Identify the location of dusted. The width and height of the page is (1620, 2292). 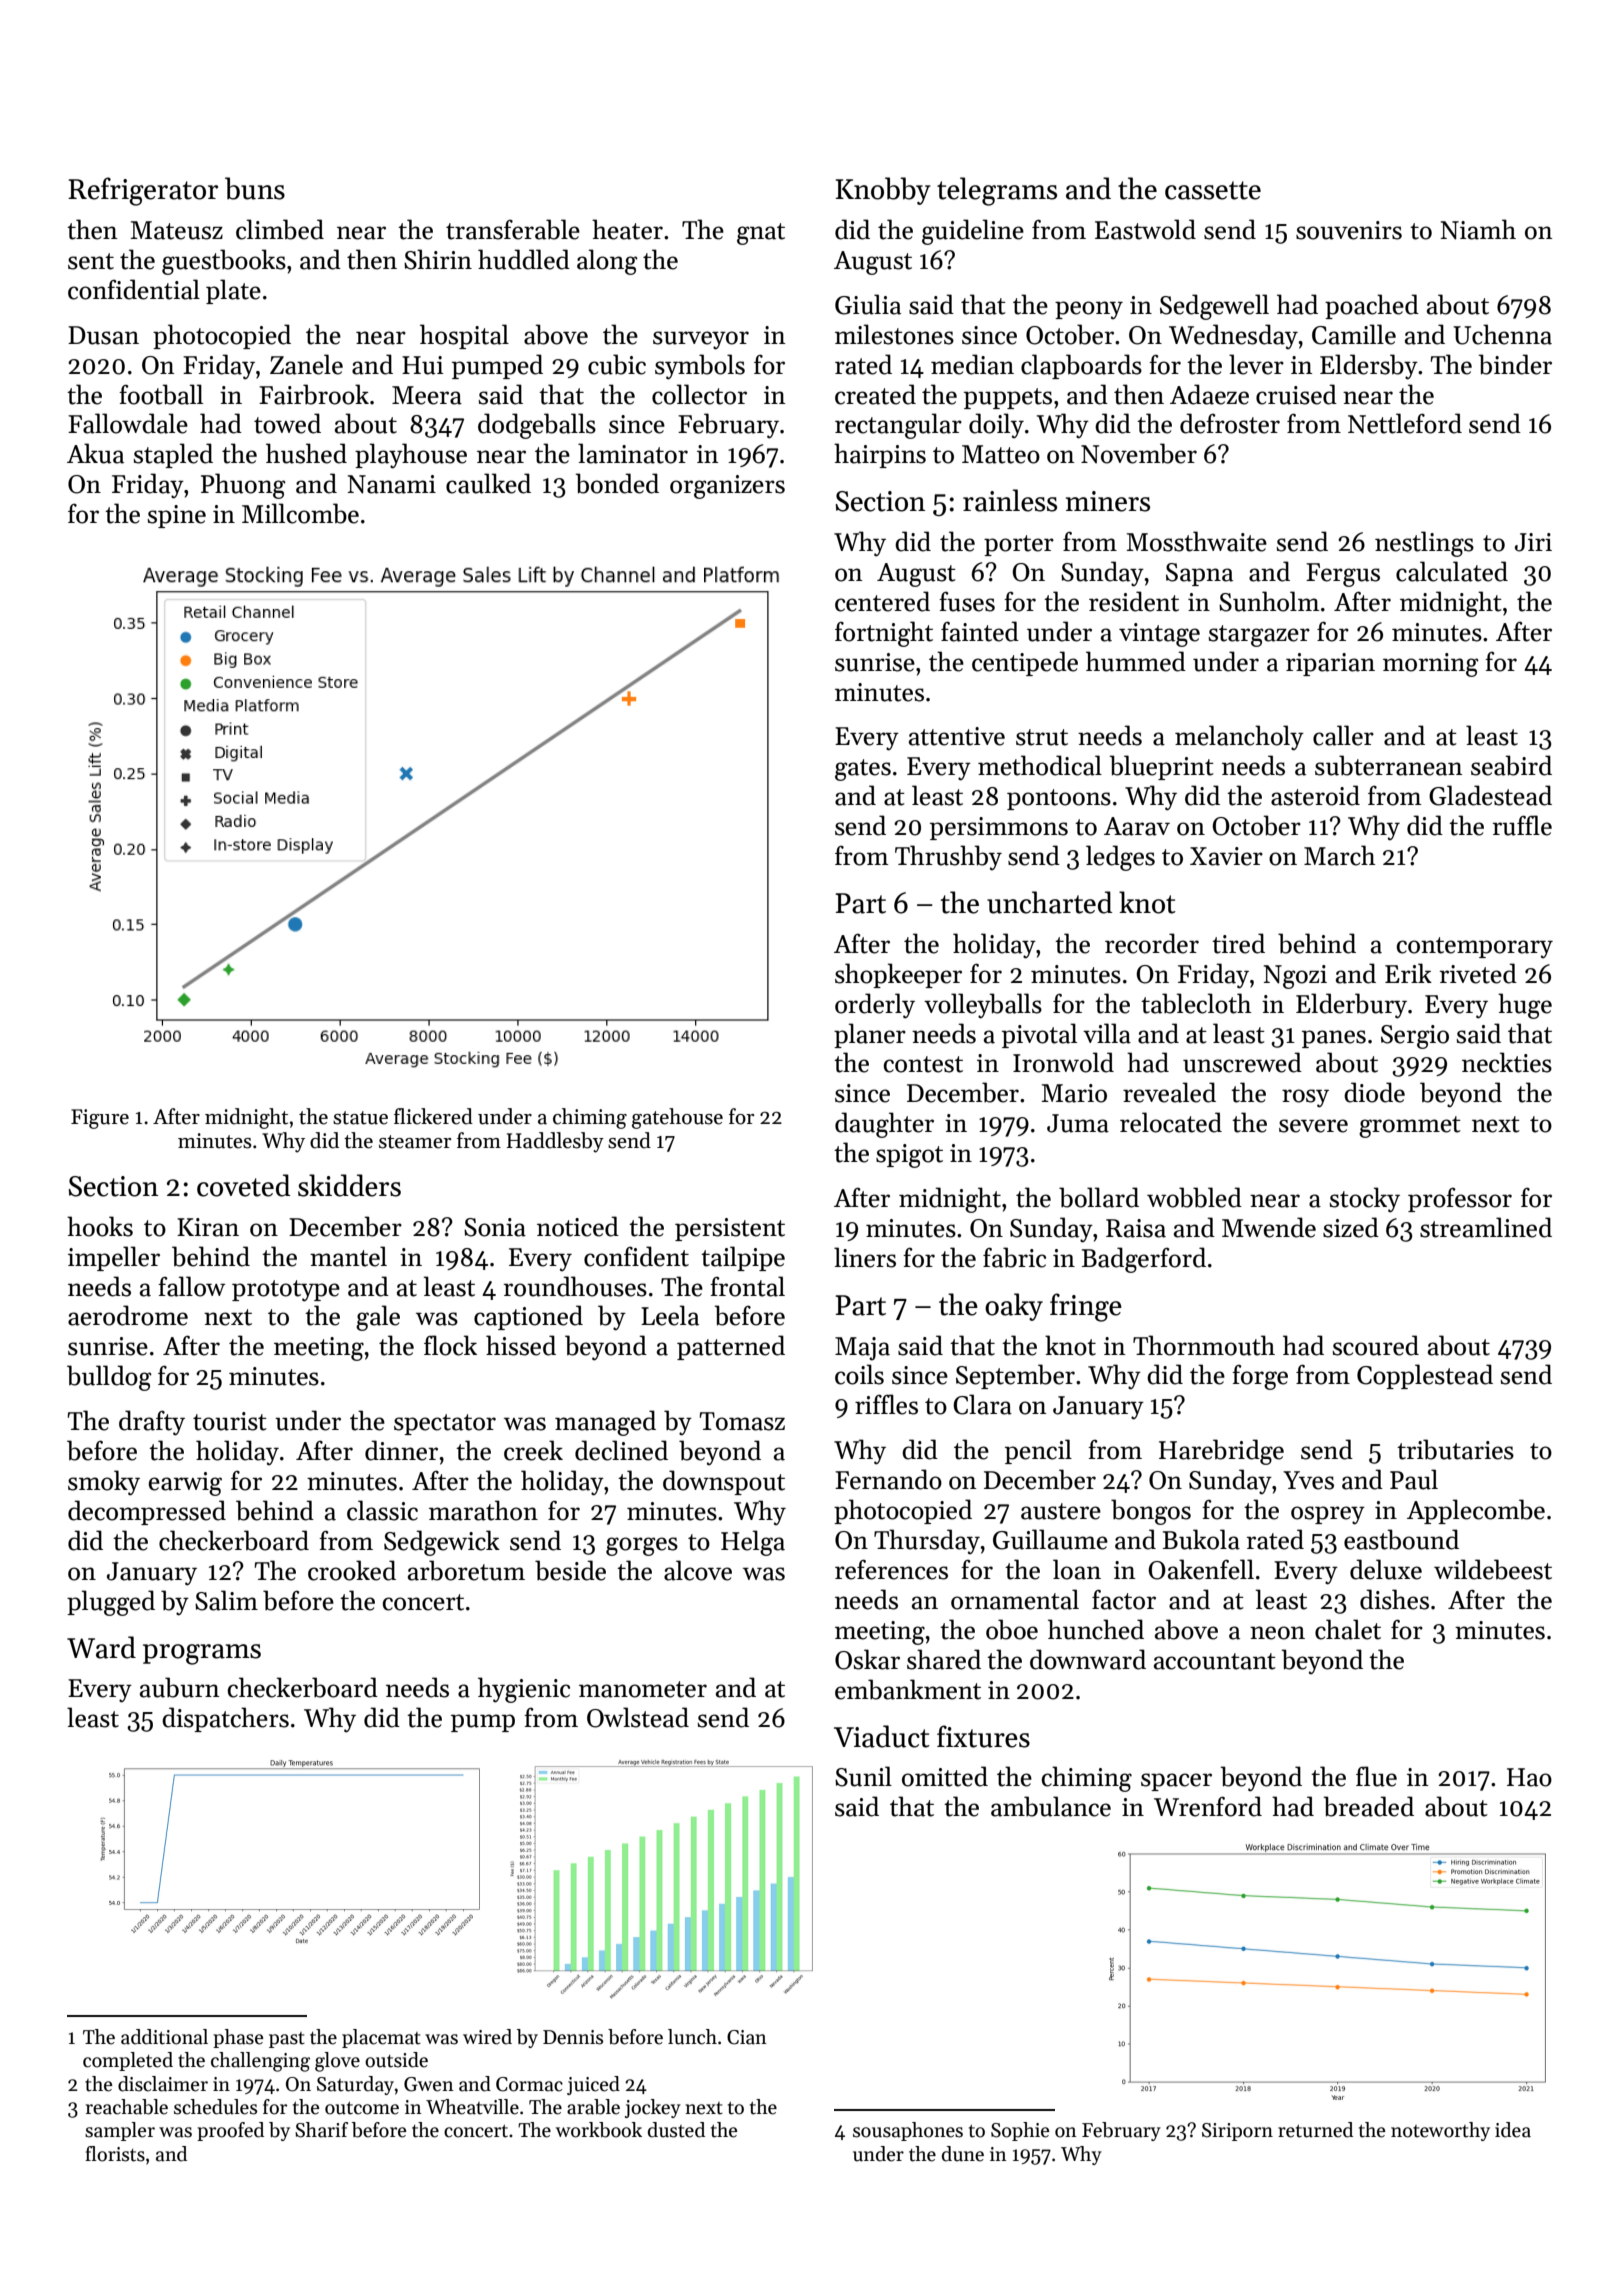
(676, 2130).
